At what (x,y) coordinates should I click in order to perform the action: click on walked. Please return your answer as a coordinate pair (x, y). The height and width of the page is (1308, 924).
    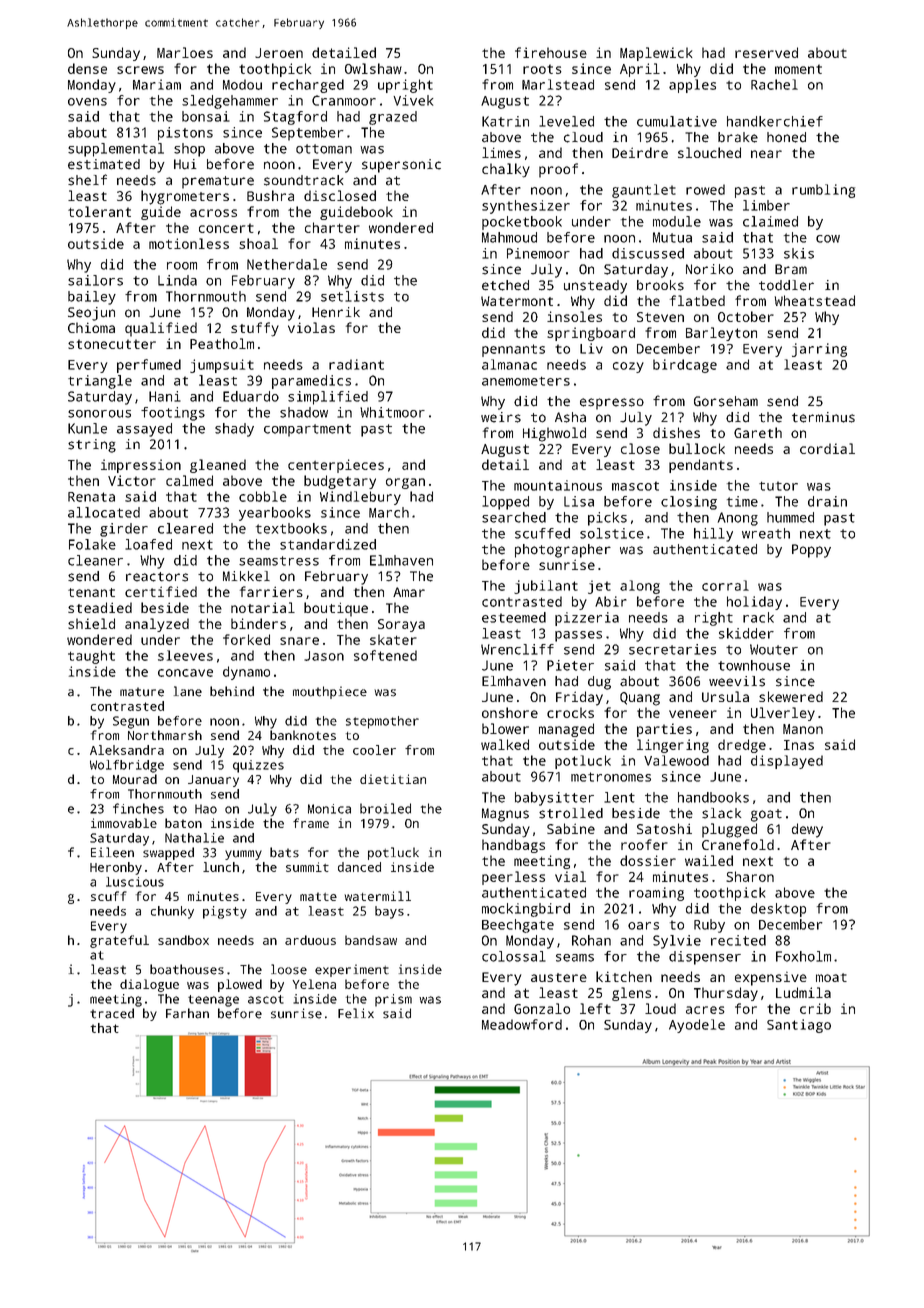
    Looking at the image, I should click on (505, 744).
